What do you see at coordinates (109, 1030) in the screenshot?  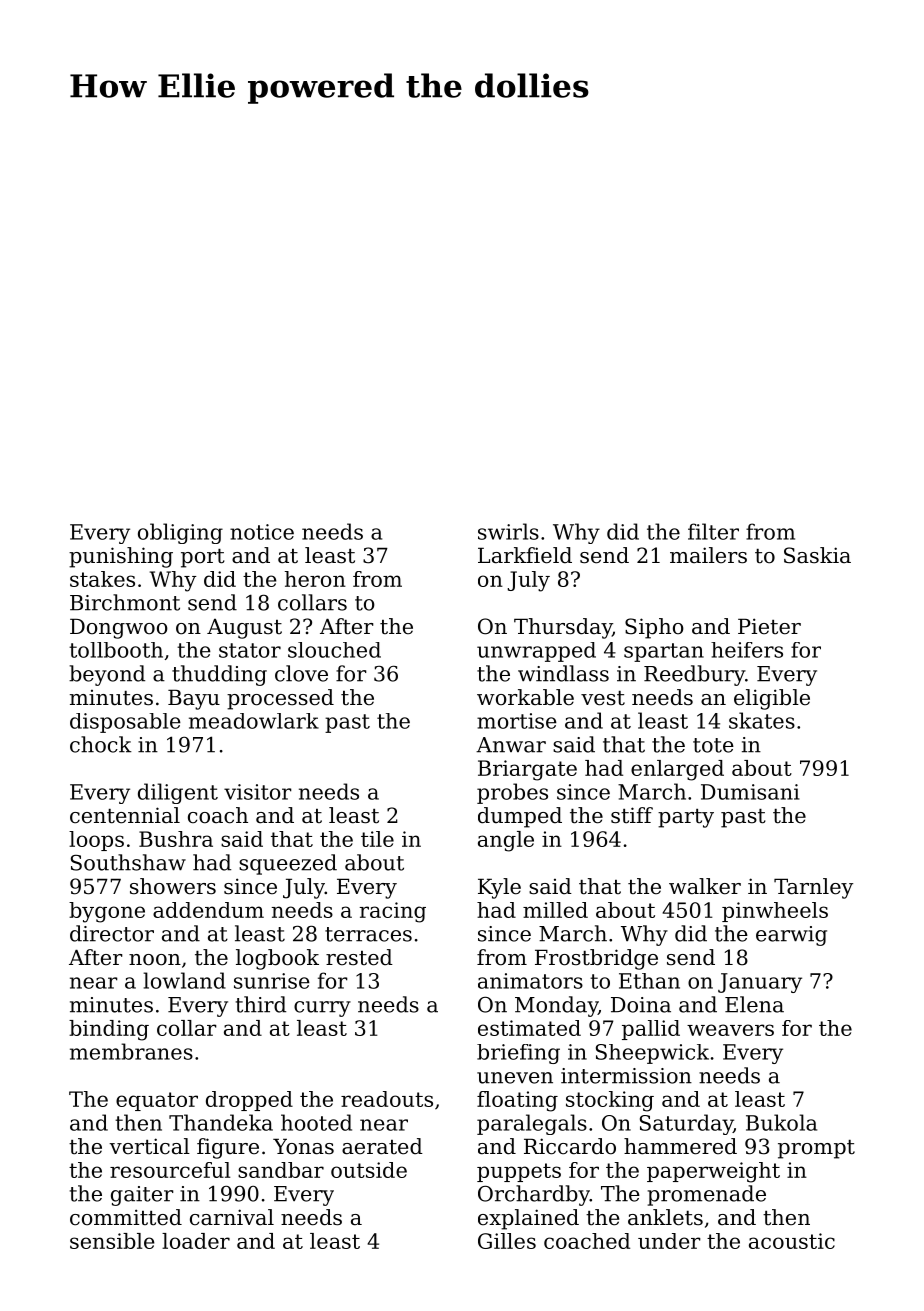 I see `binding` at bounding box center [109, 1030].
